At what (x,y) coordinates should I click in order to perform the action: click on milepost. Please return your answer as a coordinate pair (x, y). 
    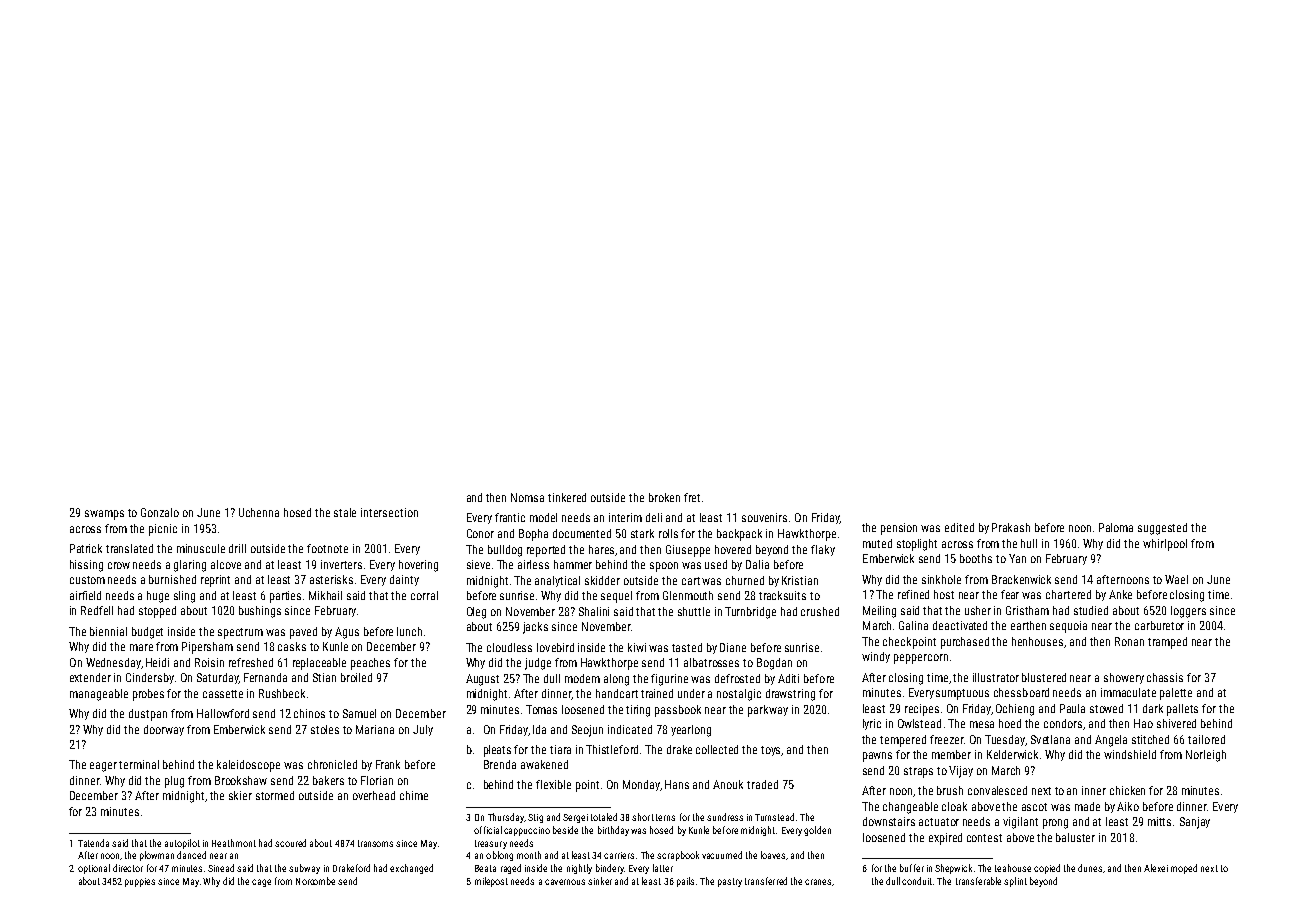
    Looking at the image, I should click on (491, 882).
